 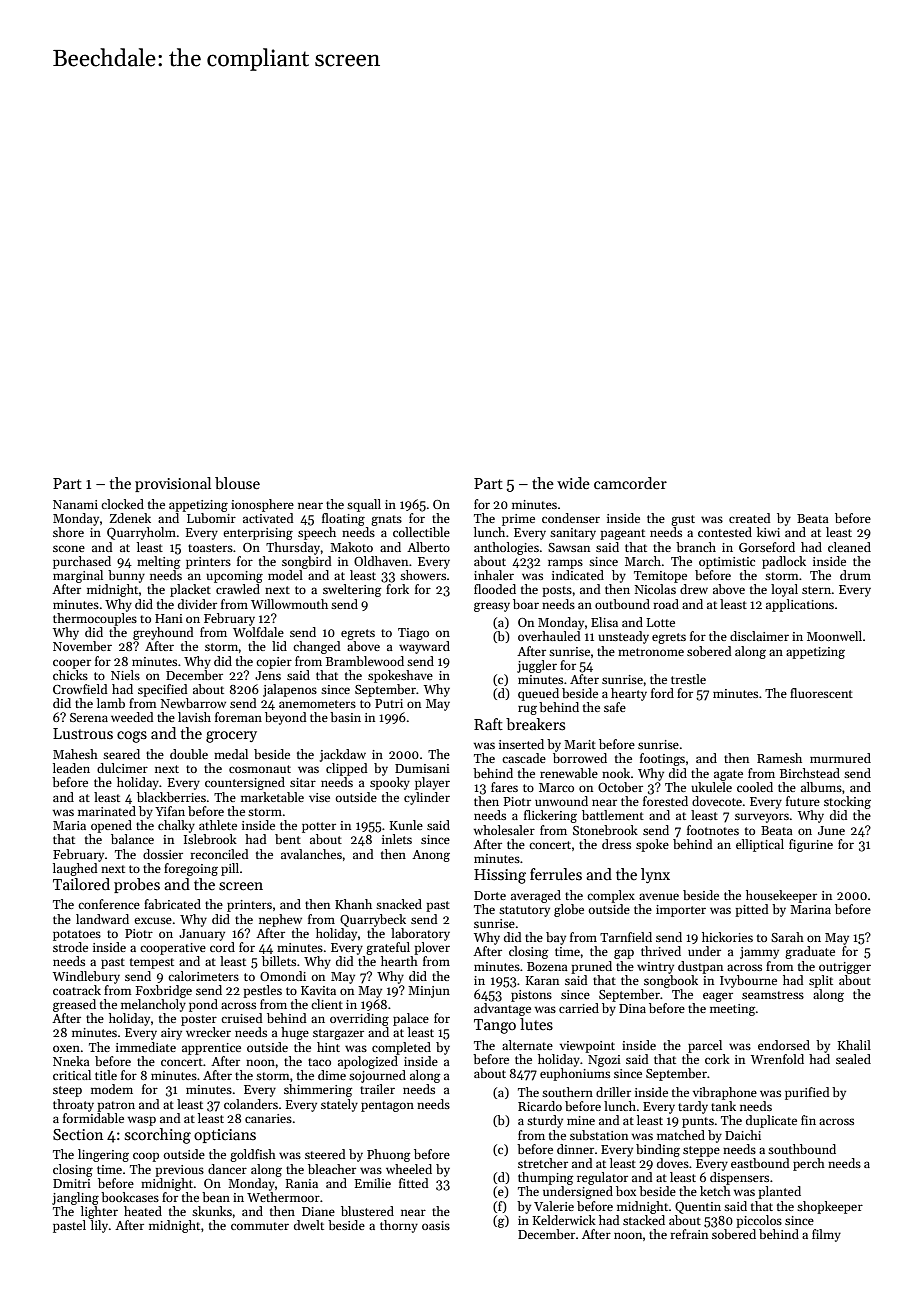 I want to click on cleaned, so click(x=849, y=547).
